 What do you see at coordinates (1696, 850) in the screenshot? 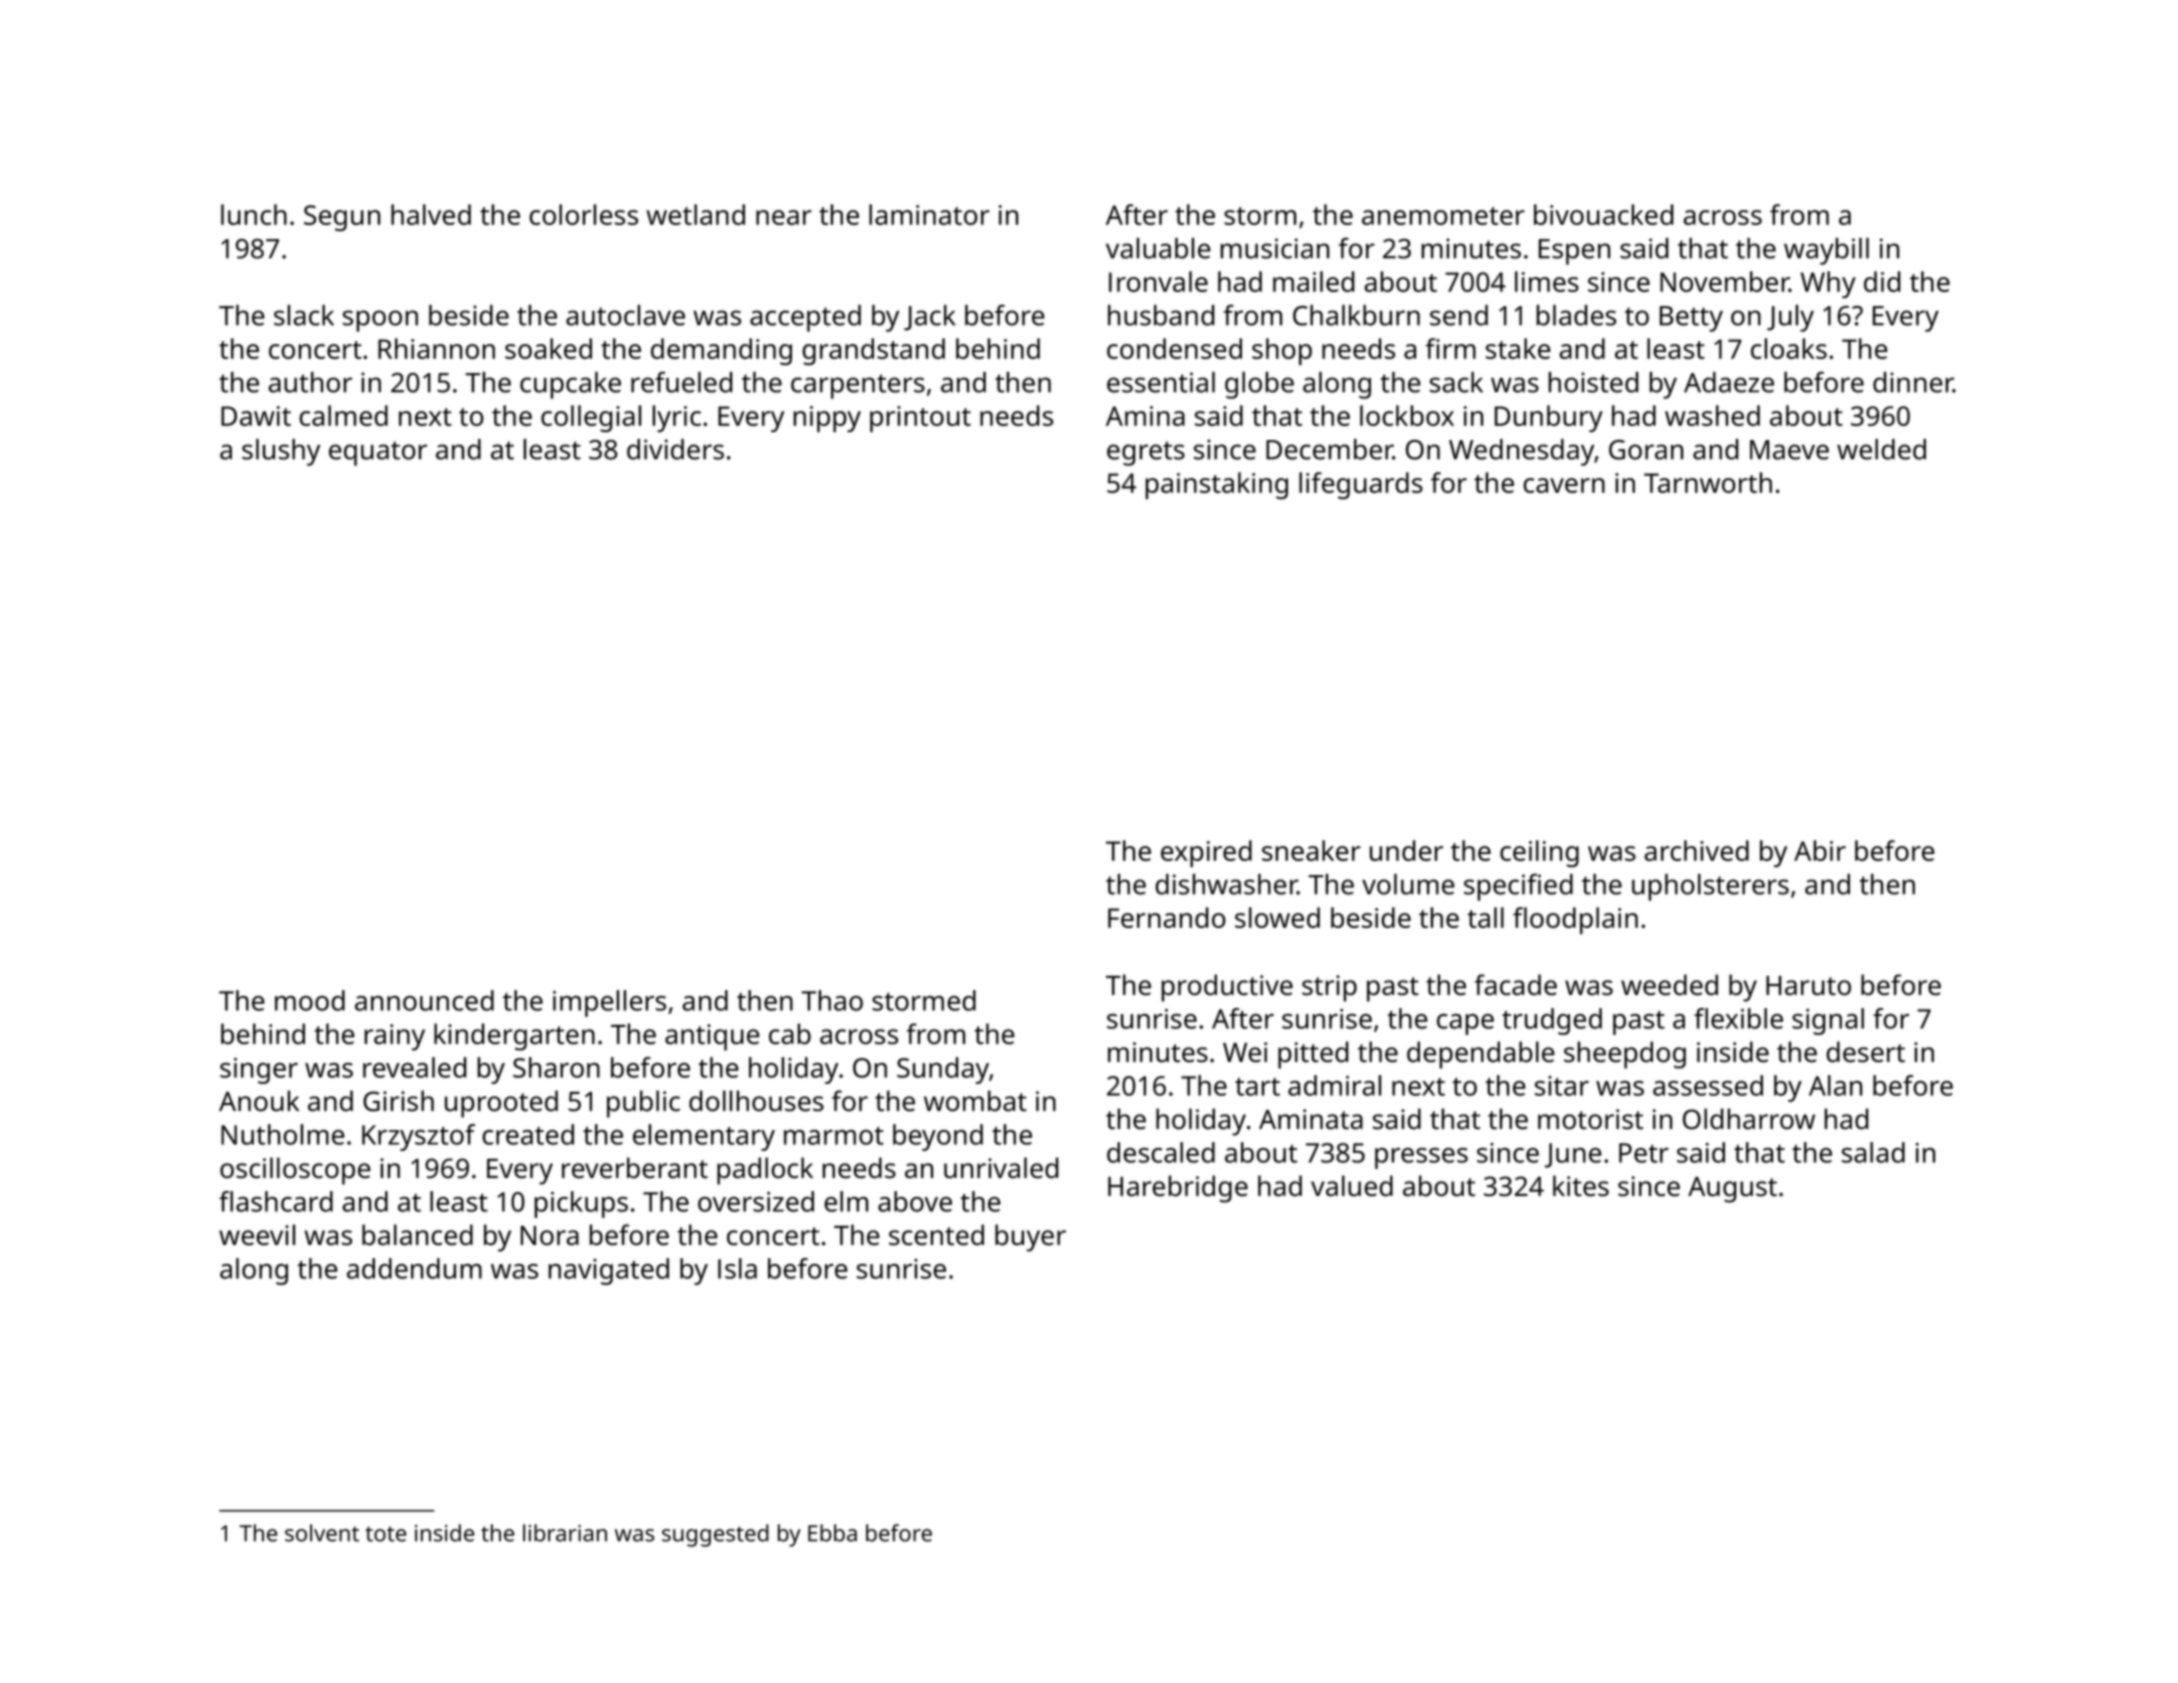
I see `archived` at bounding box center [1696, 850].
